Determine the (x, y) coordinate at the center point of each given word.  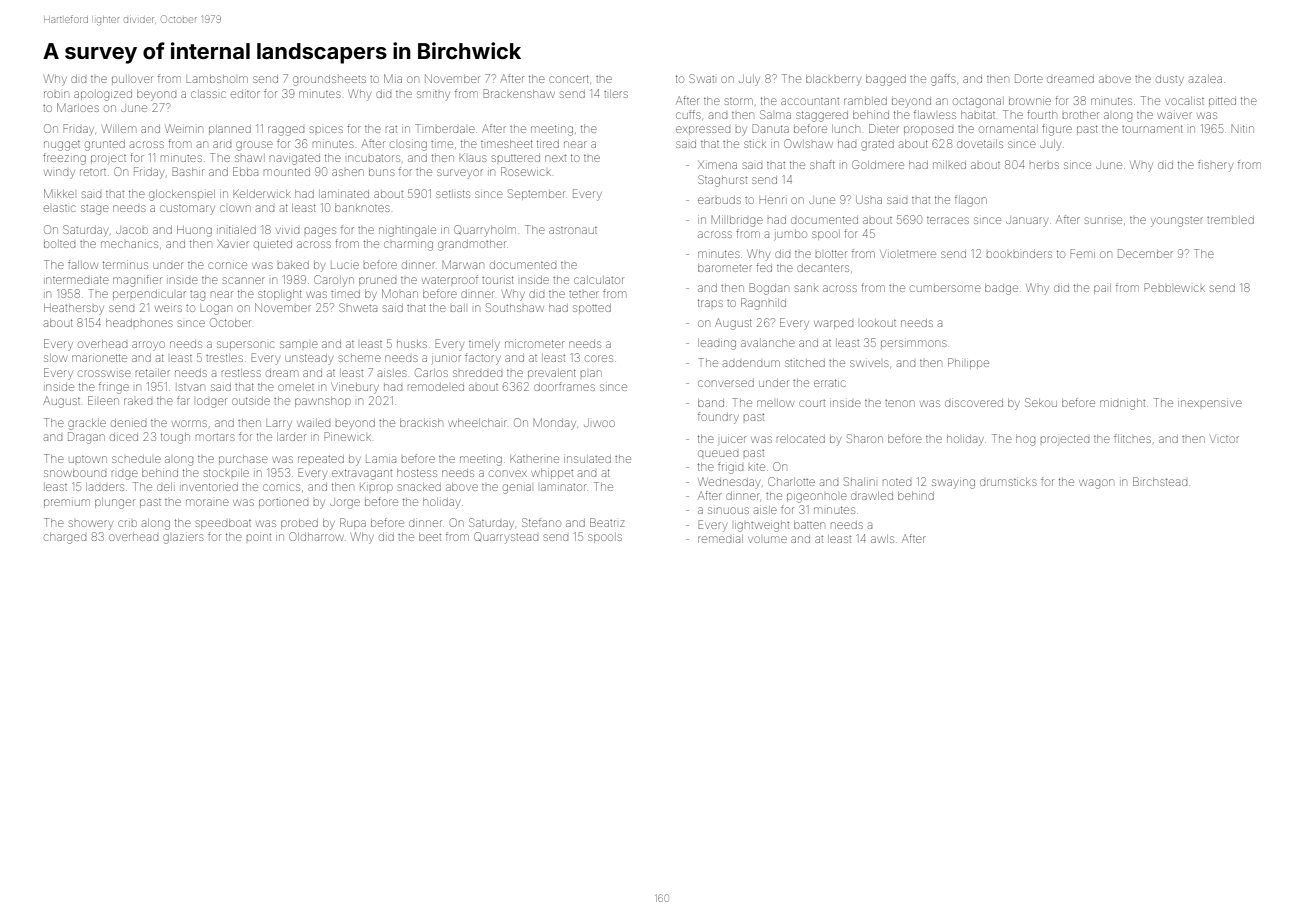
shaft (822, 164)
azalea (1205, 79)
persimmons (914, 343)
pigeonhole (817, 498)
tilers (616, 94)
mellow (775, 403)
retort (93, 172)
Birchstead (1160, 481)
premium (67, 502)
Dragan (86, 438)
